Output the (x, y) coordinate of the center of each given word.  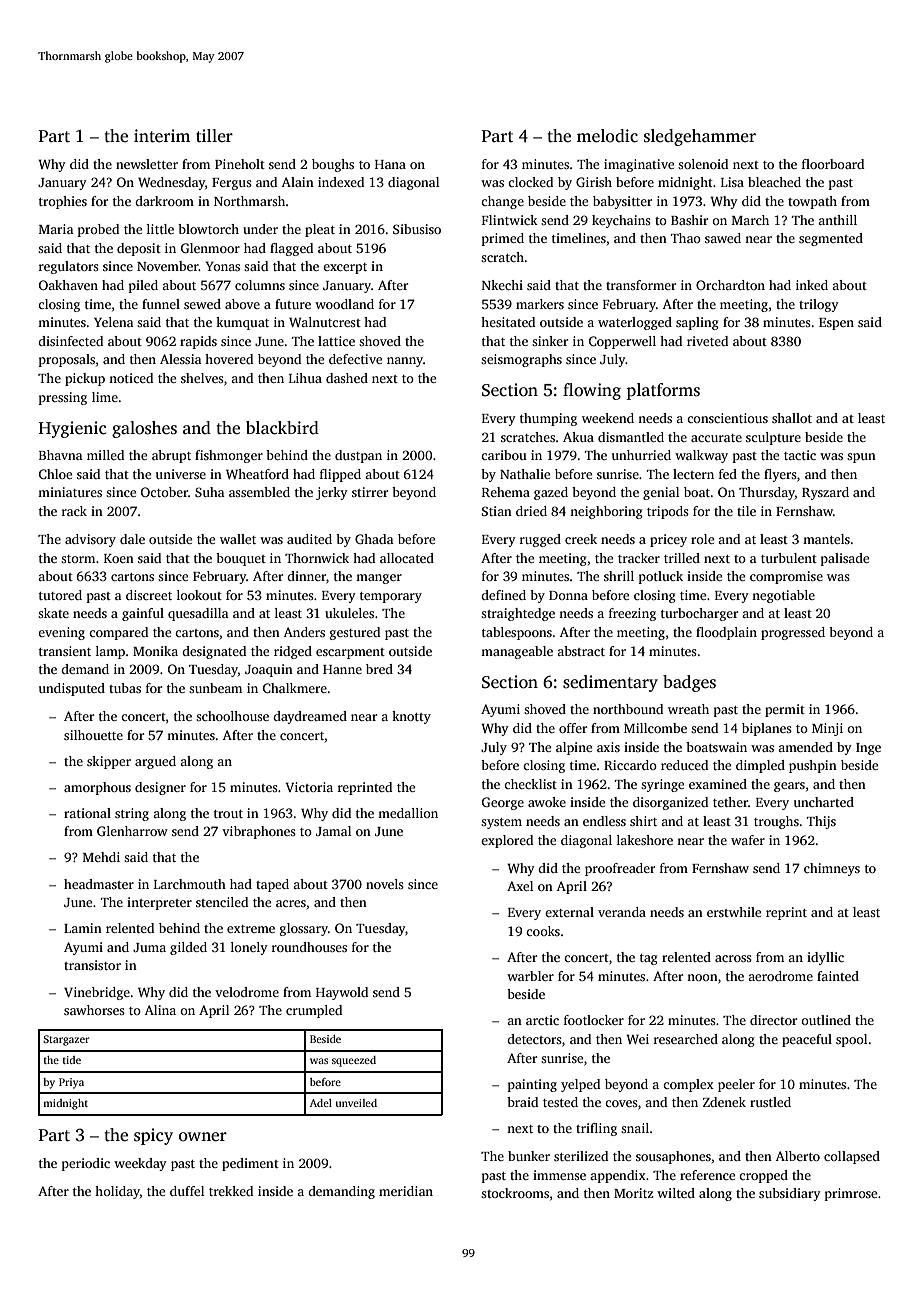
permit (785, 710)
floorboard (833, 164)
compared (118, 633)
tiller (214, 136)
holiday (117, 1192)
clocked (530, 182)
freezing (632, 614)
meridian (406, 1191)
